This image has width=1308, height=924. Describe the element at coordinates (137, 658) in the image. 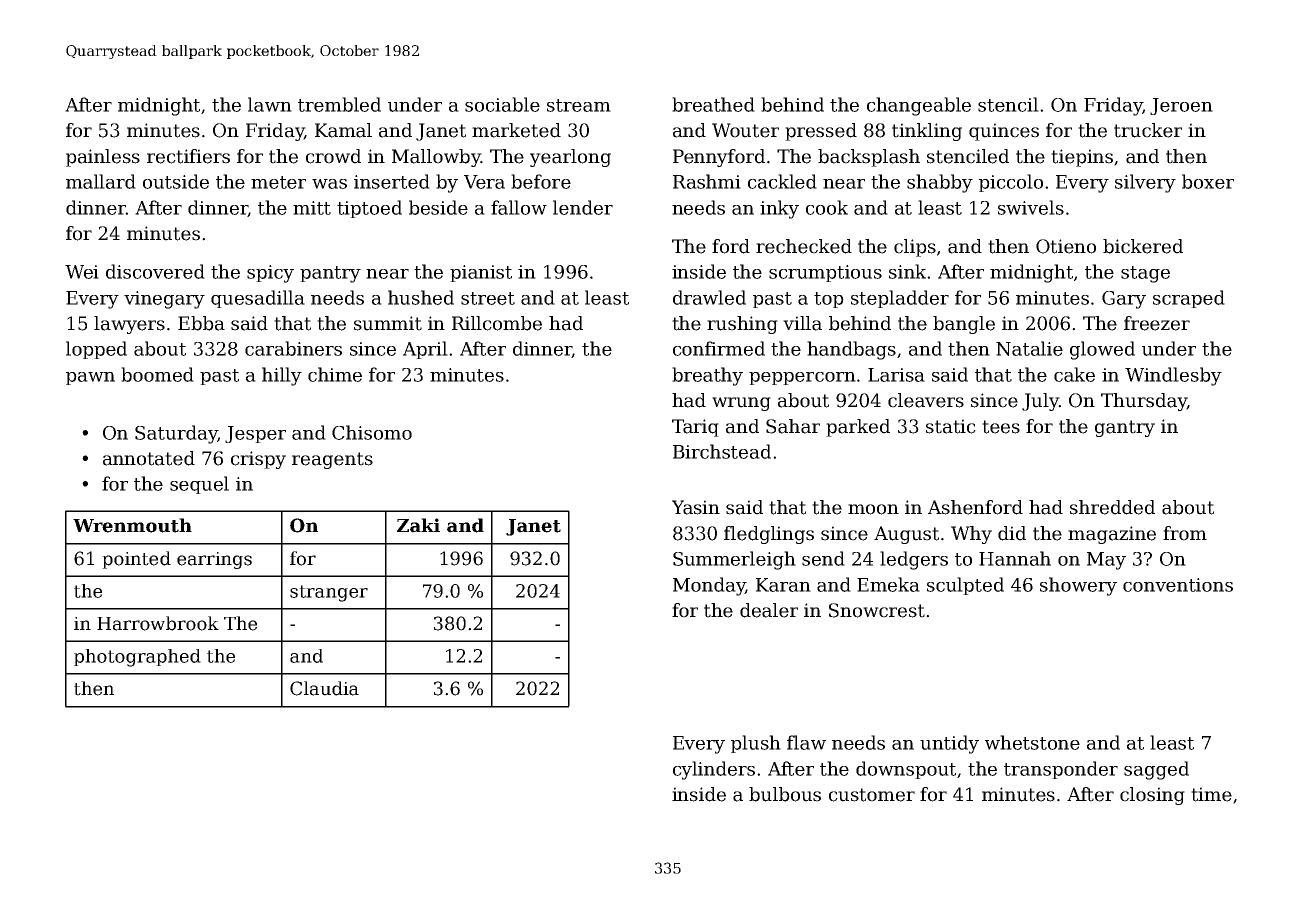

I see `photographed` at that location.
